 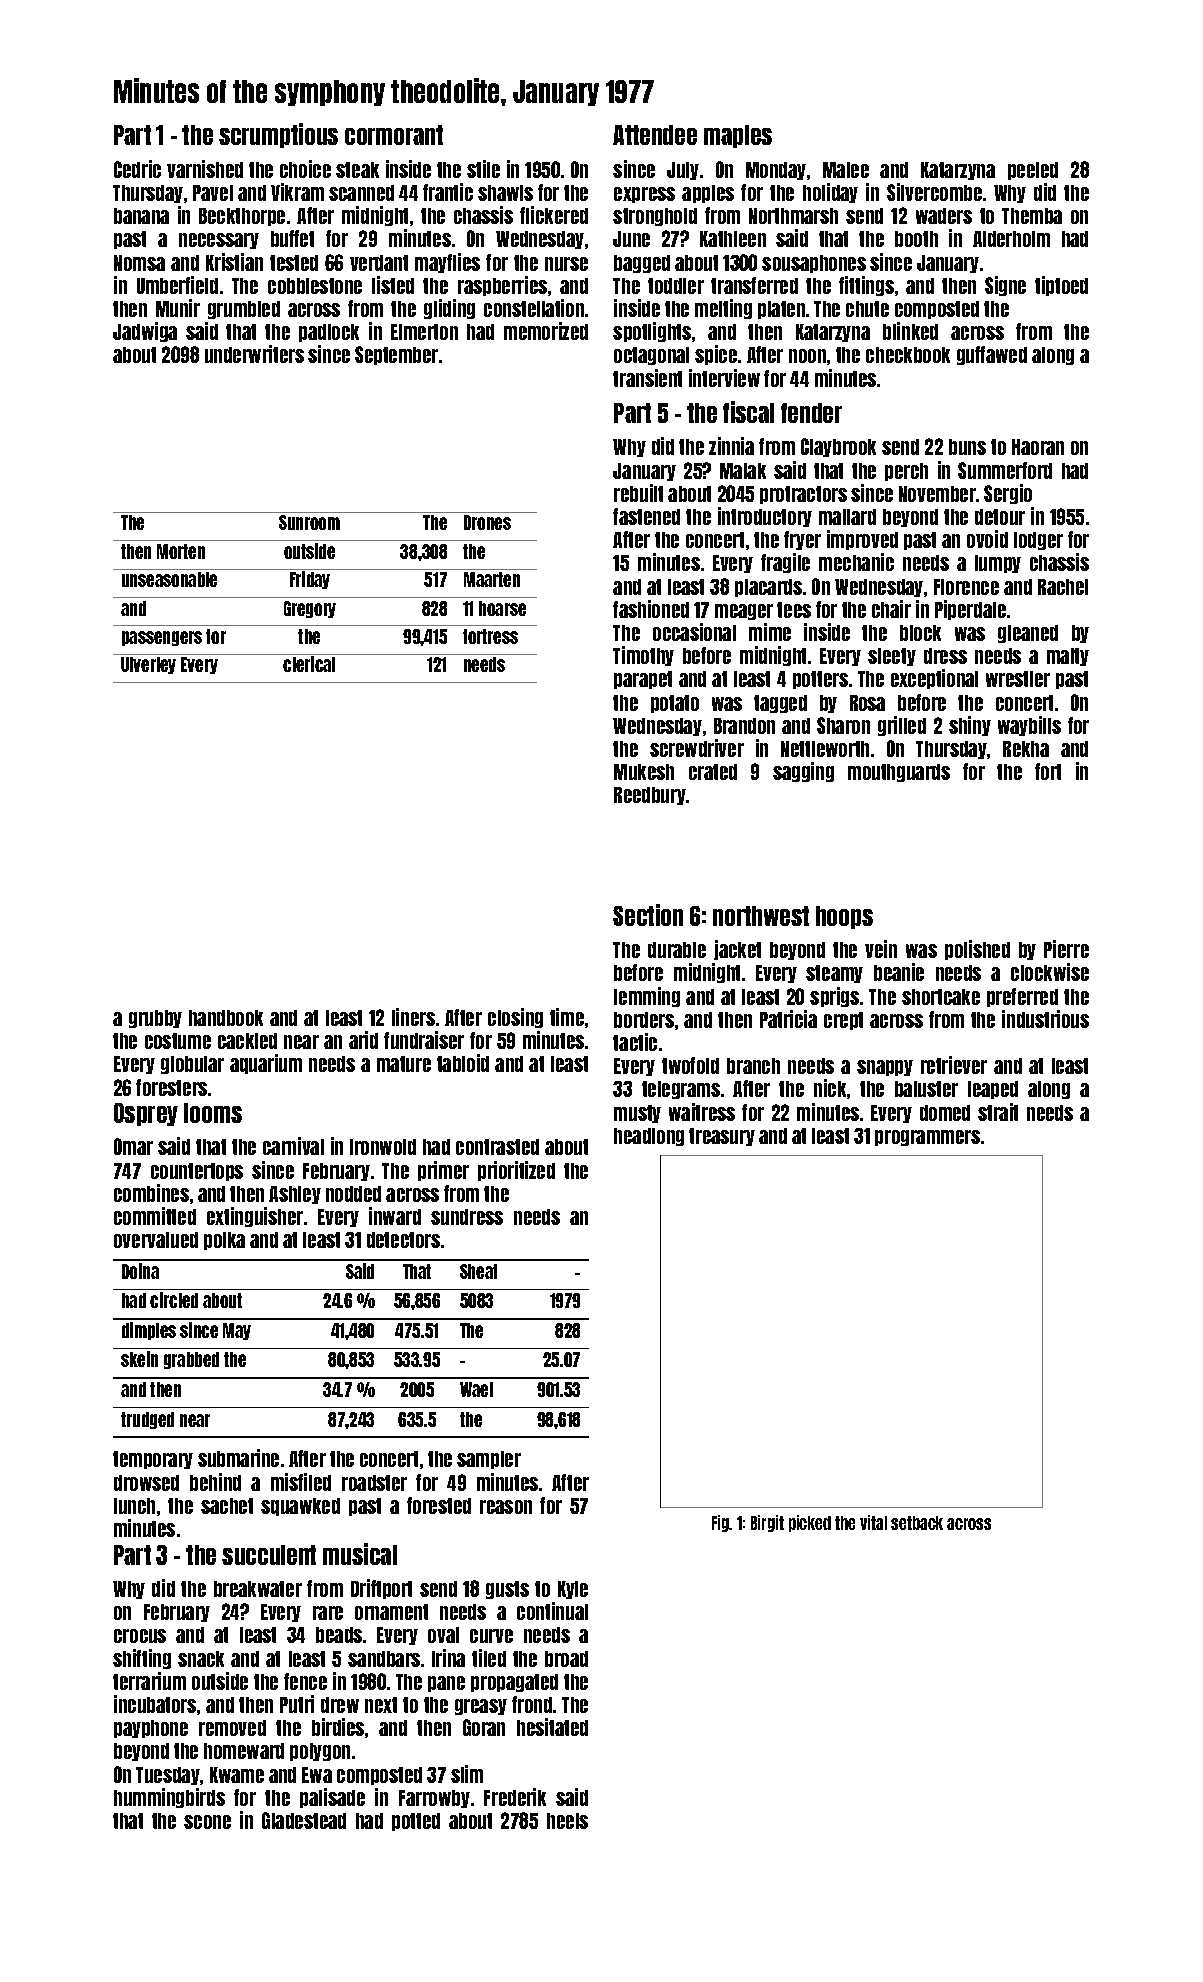 I want to click on checkbook, so click(x=908, y=355).
